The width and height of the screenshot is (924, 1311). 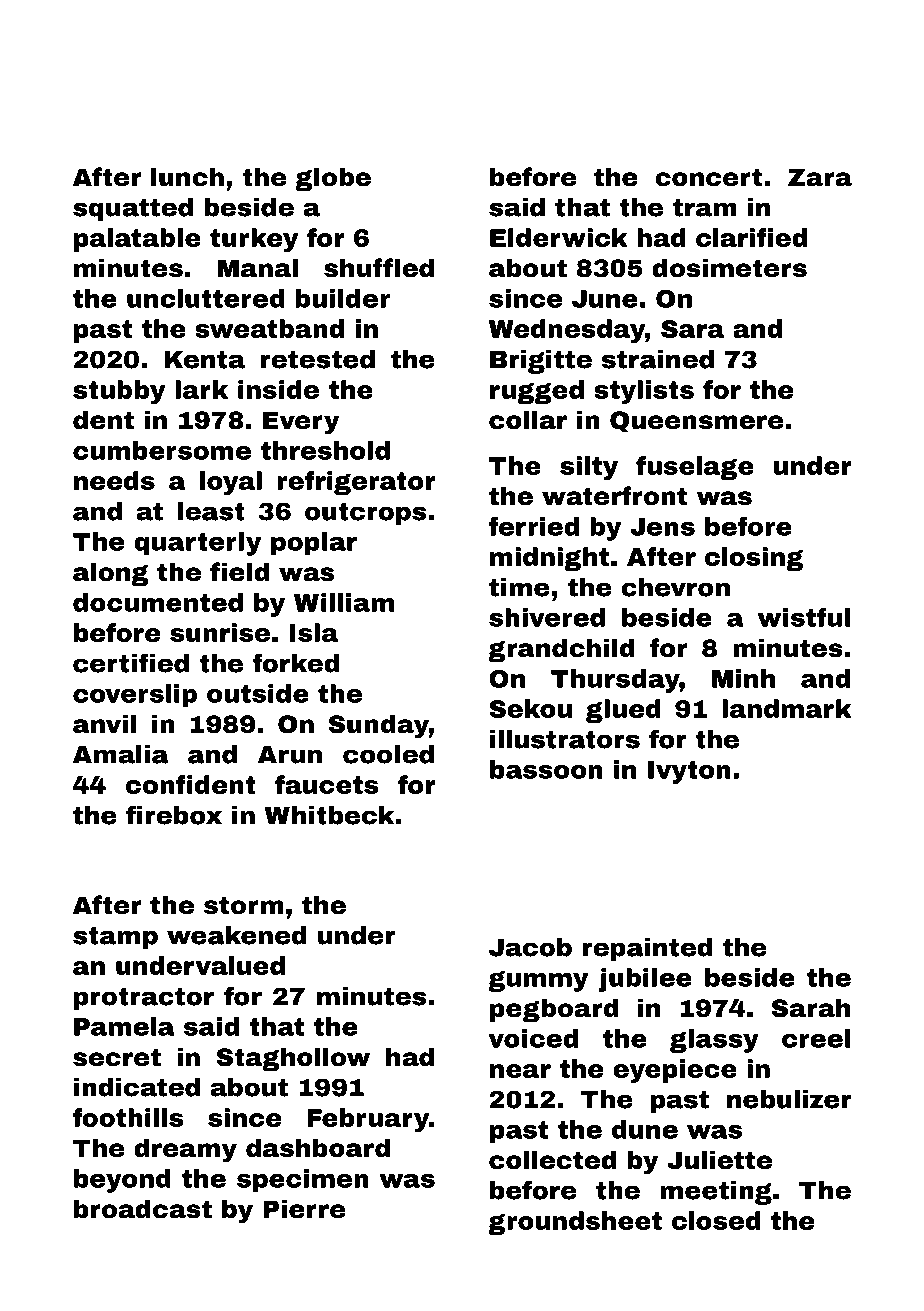 I want to click on sunrise, so click(x=220, y=632).
